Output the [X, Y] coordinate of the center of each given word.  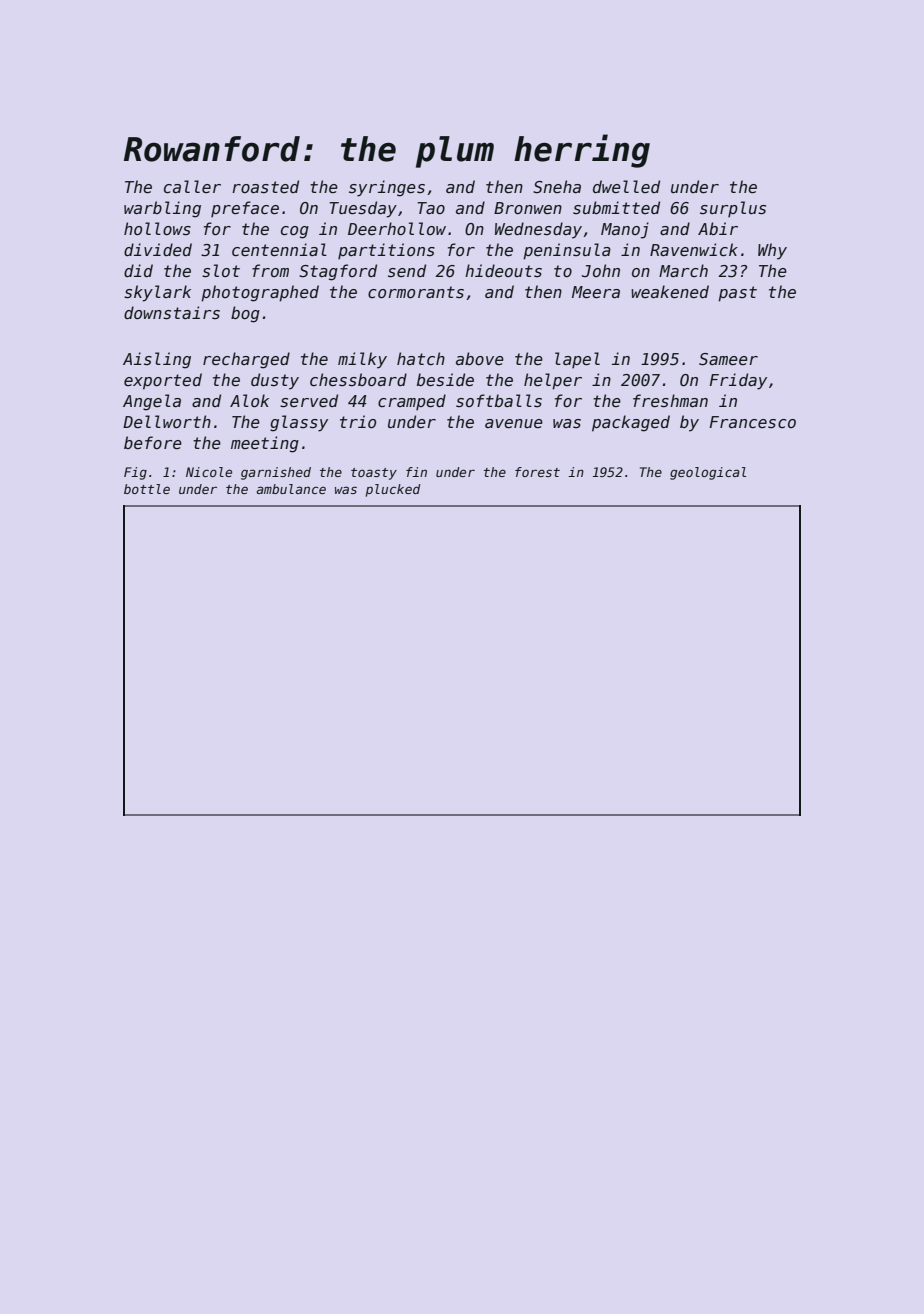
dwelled [626, 187]
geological [708, 473]
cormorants [416, 292]
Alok [249, 400]
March [683, 270]
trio [358, 421]
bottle [147, 489]
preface [245, 209]
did [138, 270]
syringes [387, 188]
